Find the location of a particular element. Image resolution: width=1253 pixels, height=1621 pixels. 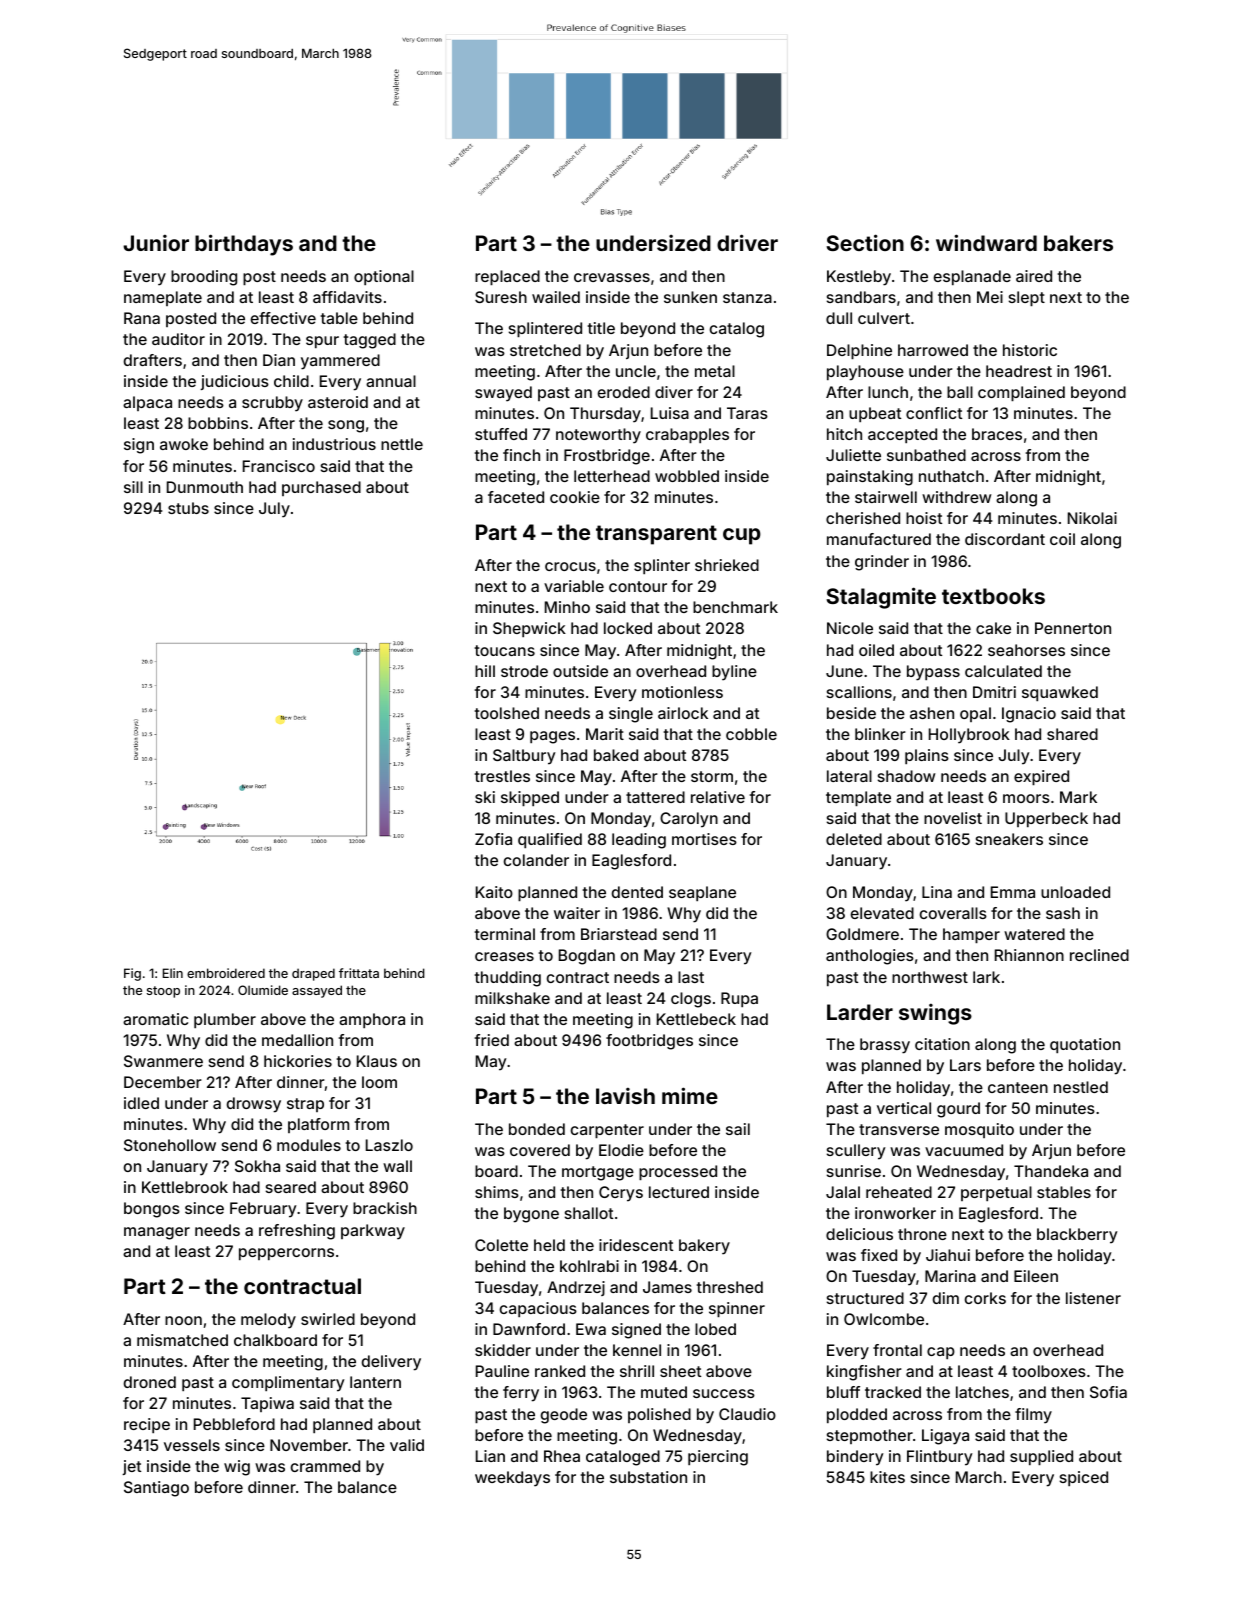

idled is located at coordinates (141, 1103).
